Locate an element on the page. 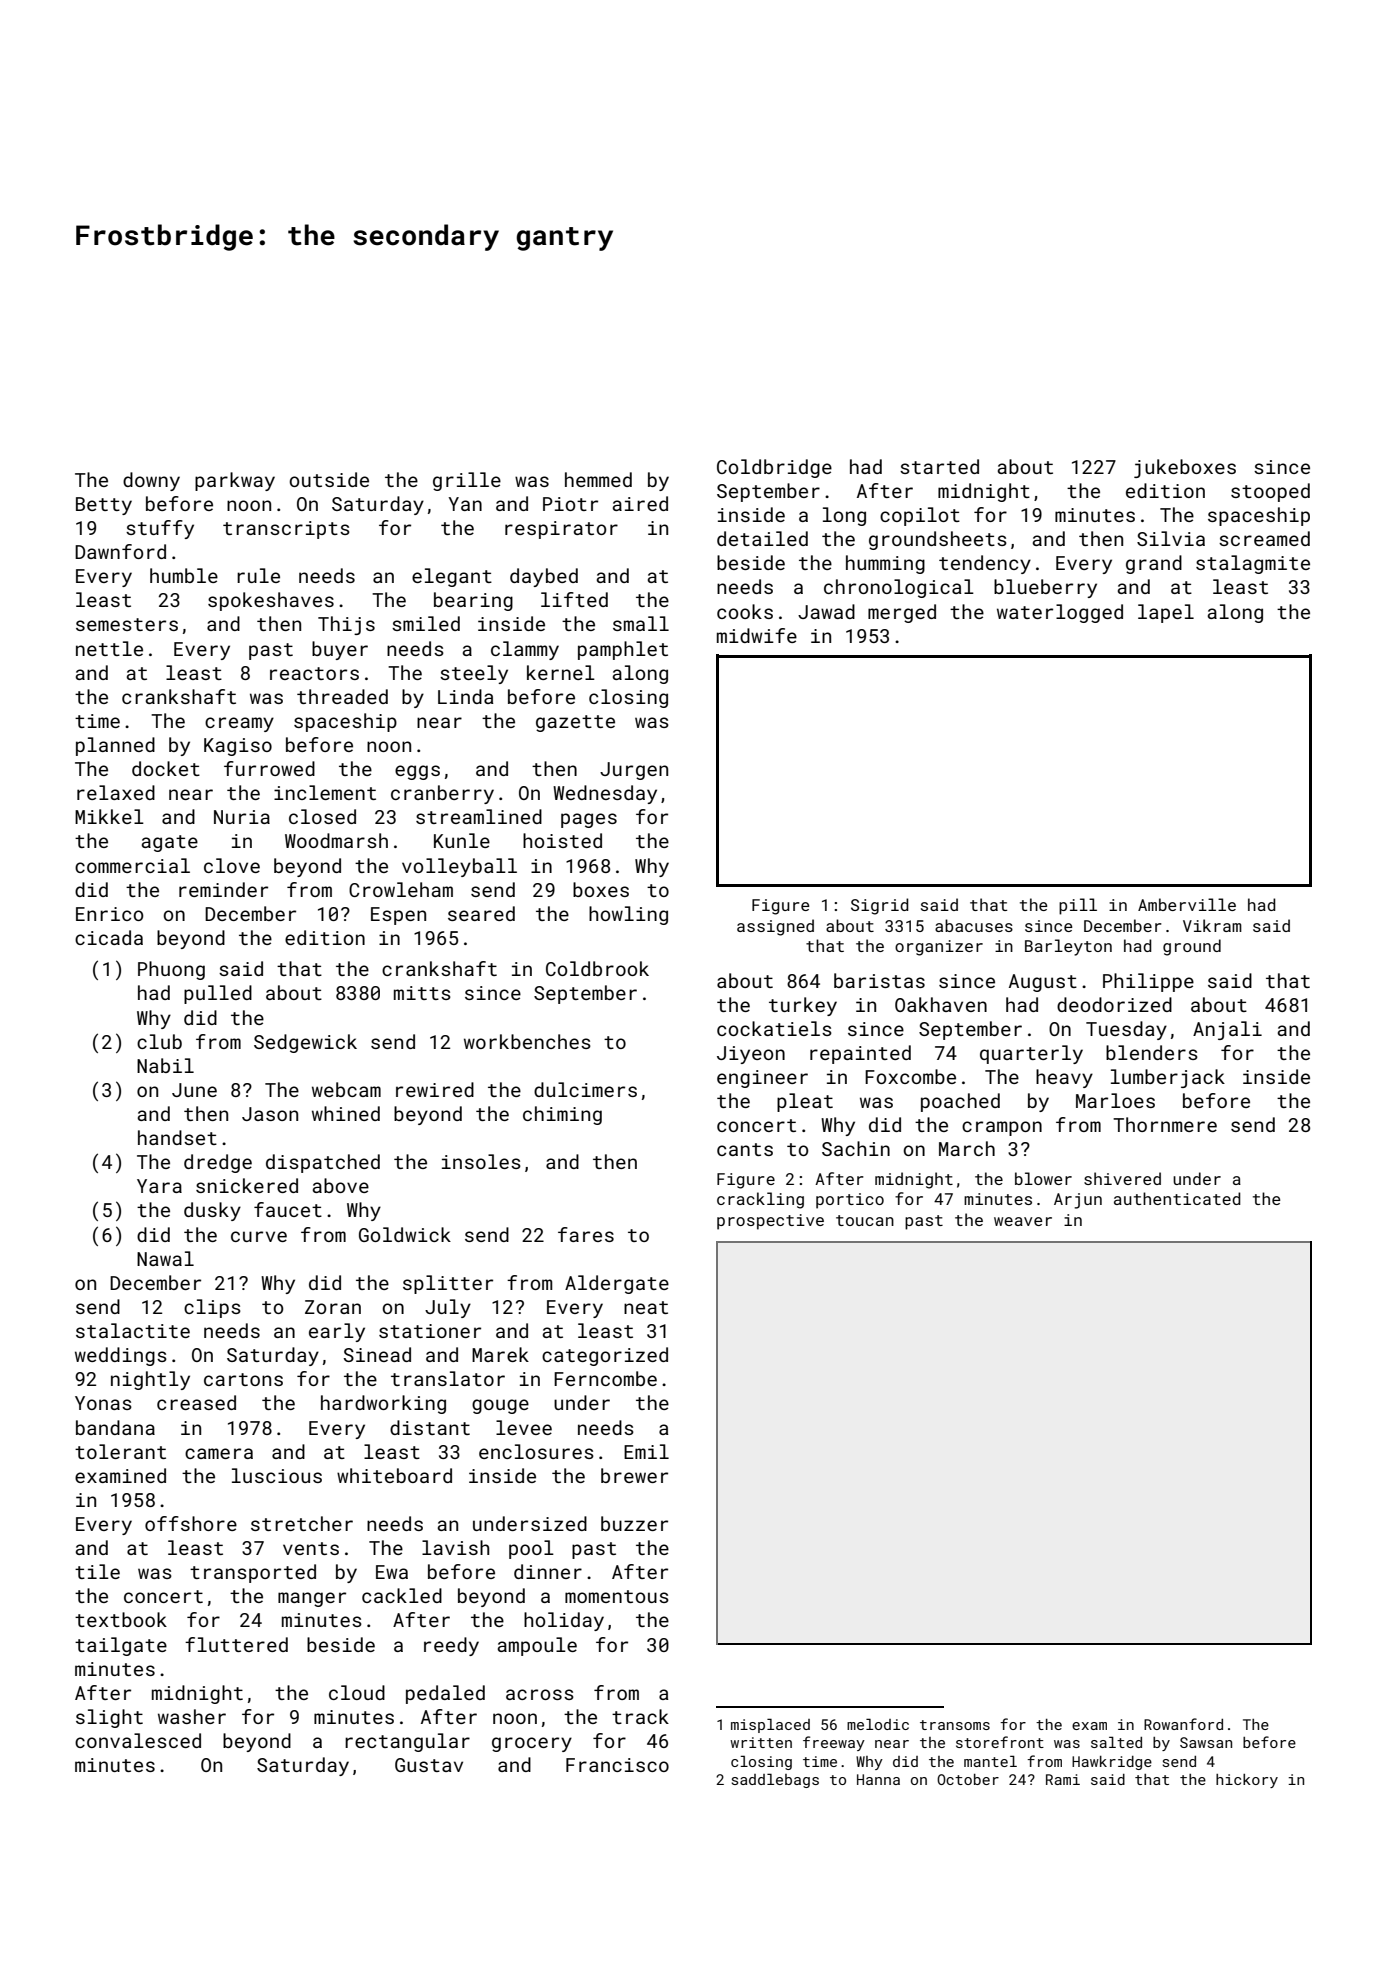  neat is located at coordinates (646, 1307).
